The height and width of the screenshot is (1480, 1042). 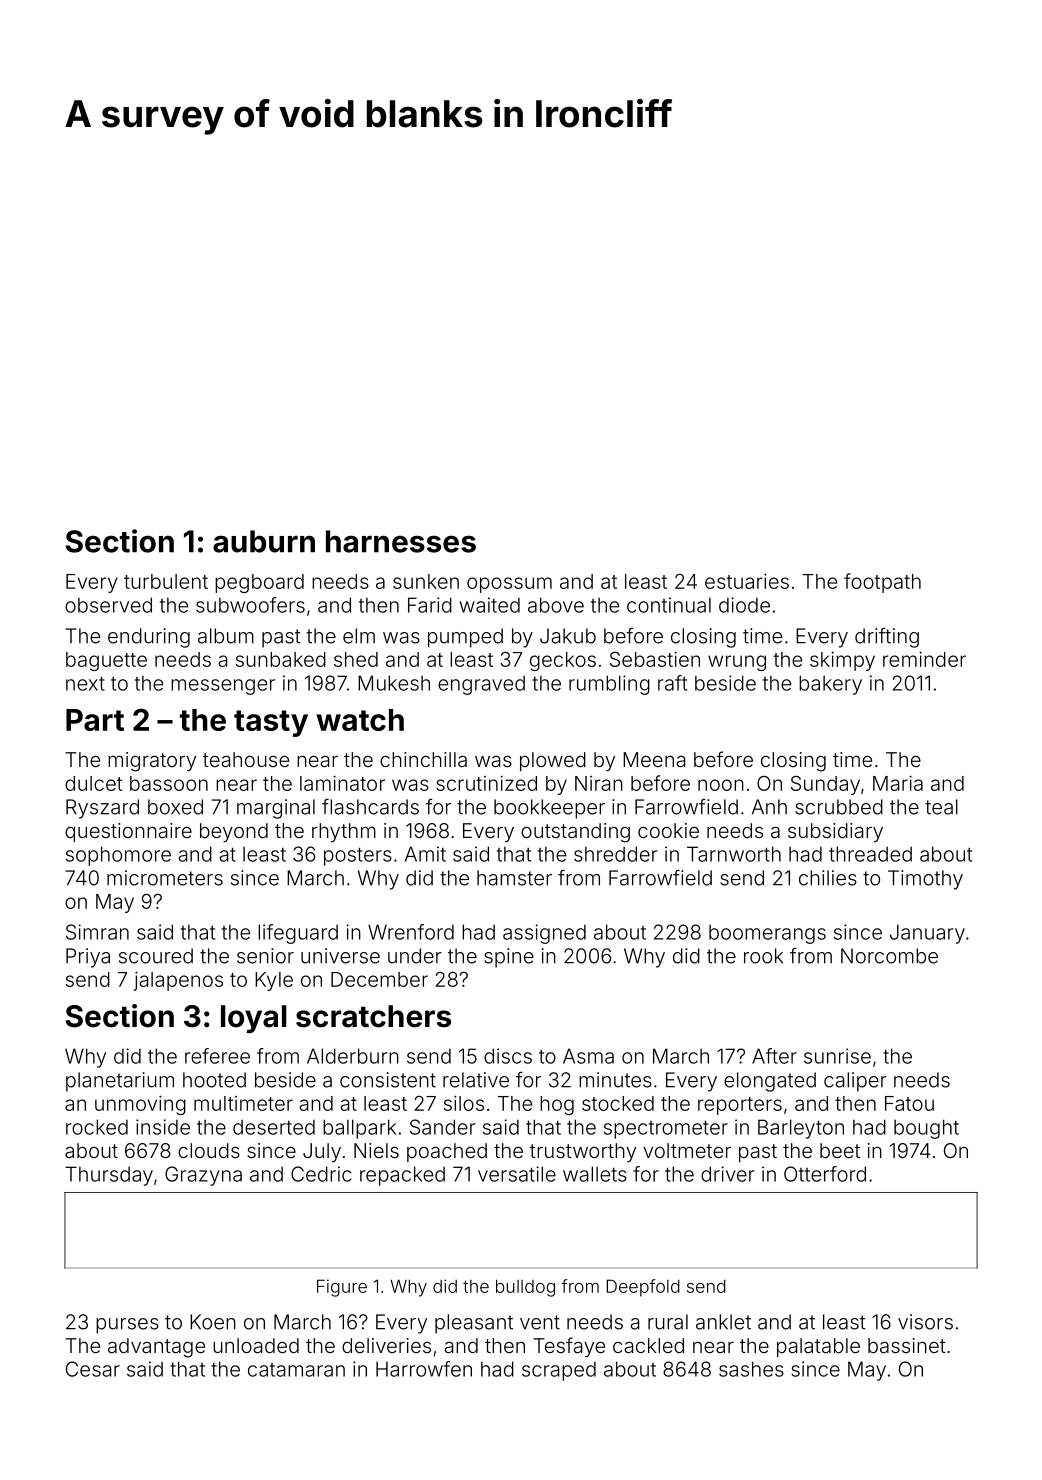 What do you see at coordinates (882, 583) in the screenshot?
I see `footpath` at bounding box center [882, 583].
